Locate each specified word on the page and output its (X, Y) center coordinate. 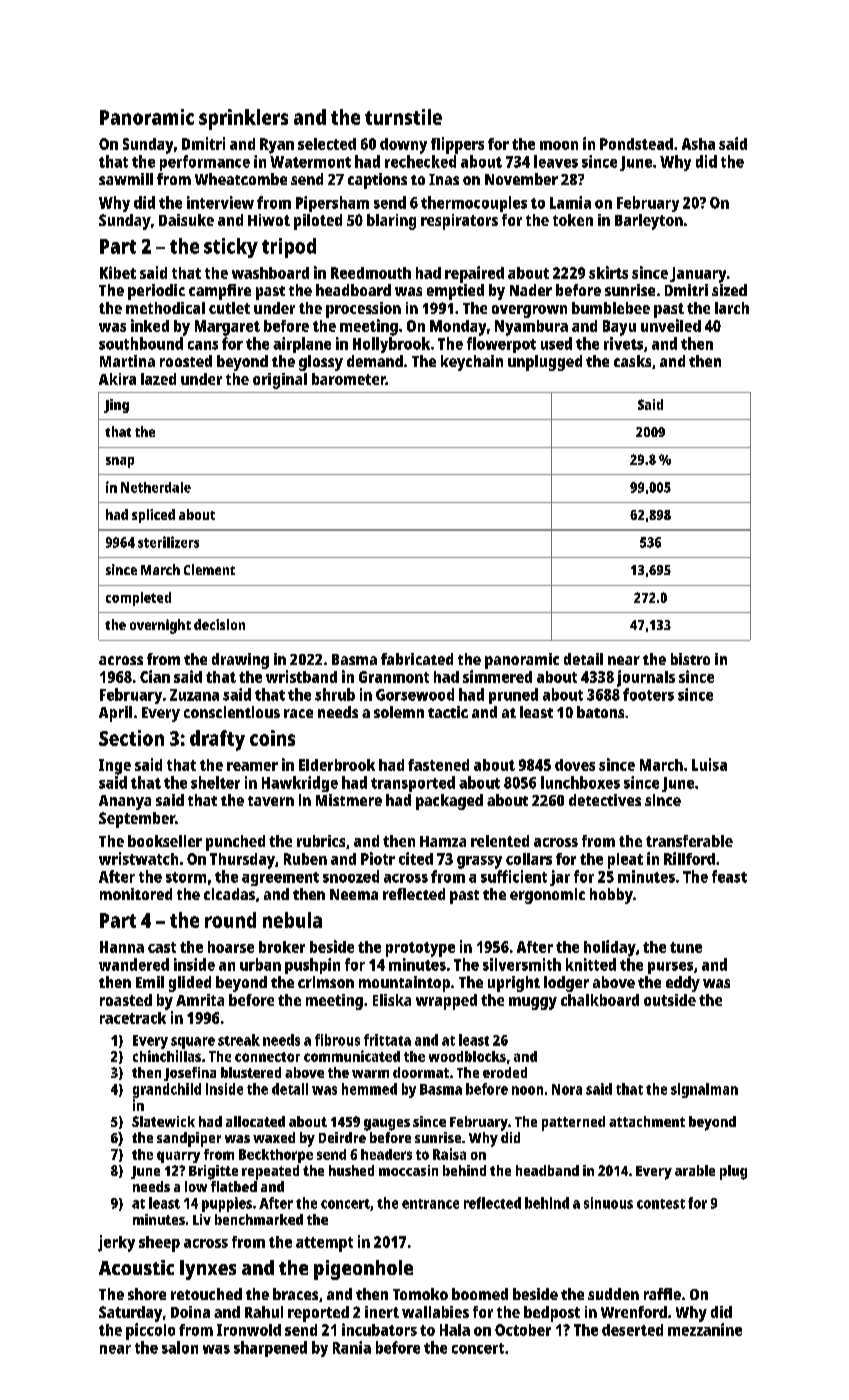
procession (363, 310)
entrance (430, 1204)
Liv (202, 1219)
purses (670, 968)
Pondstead (636, 144)
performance (205, 163)
